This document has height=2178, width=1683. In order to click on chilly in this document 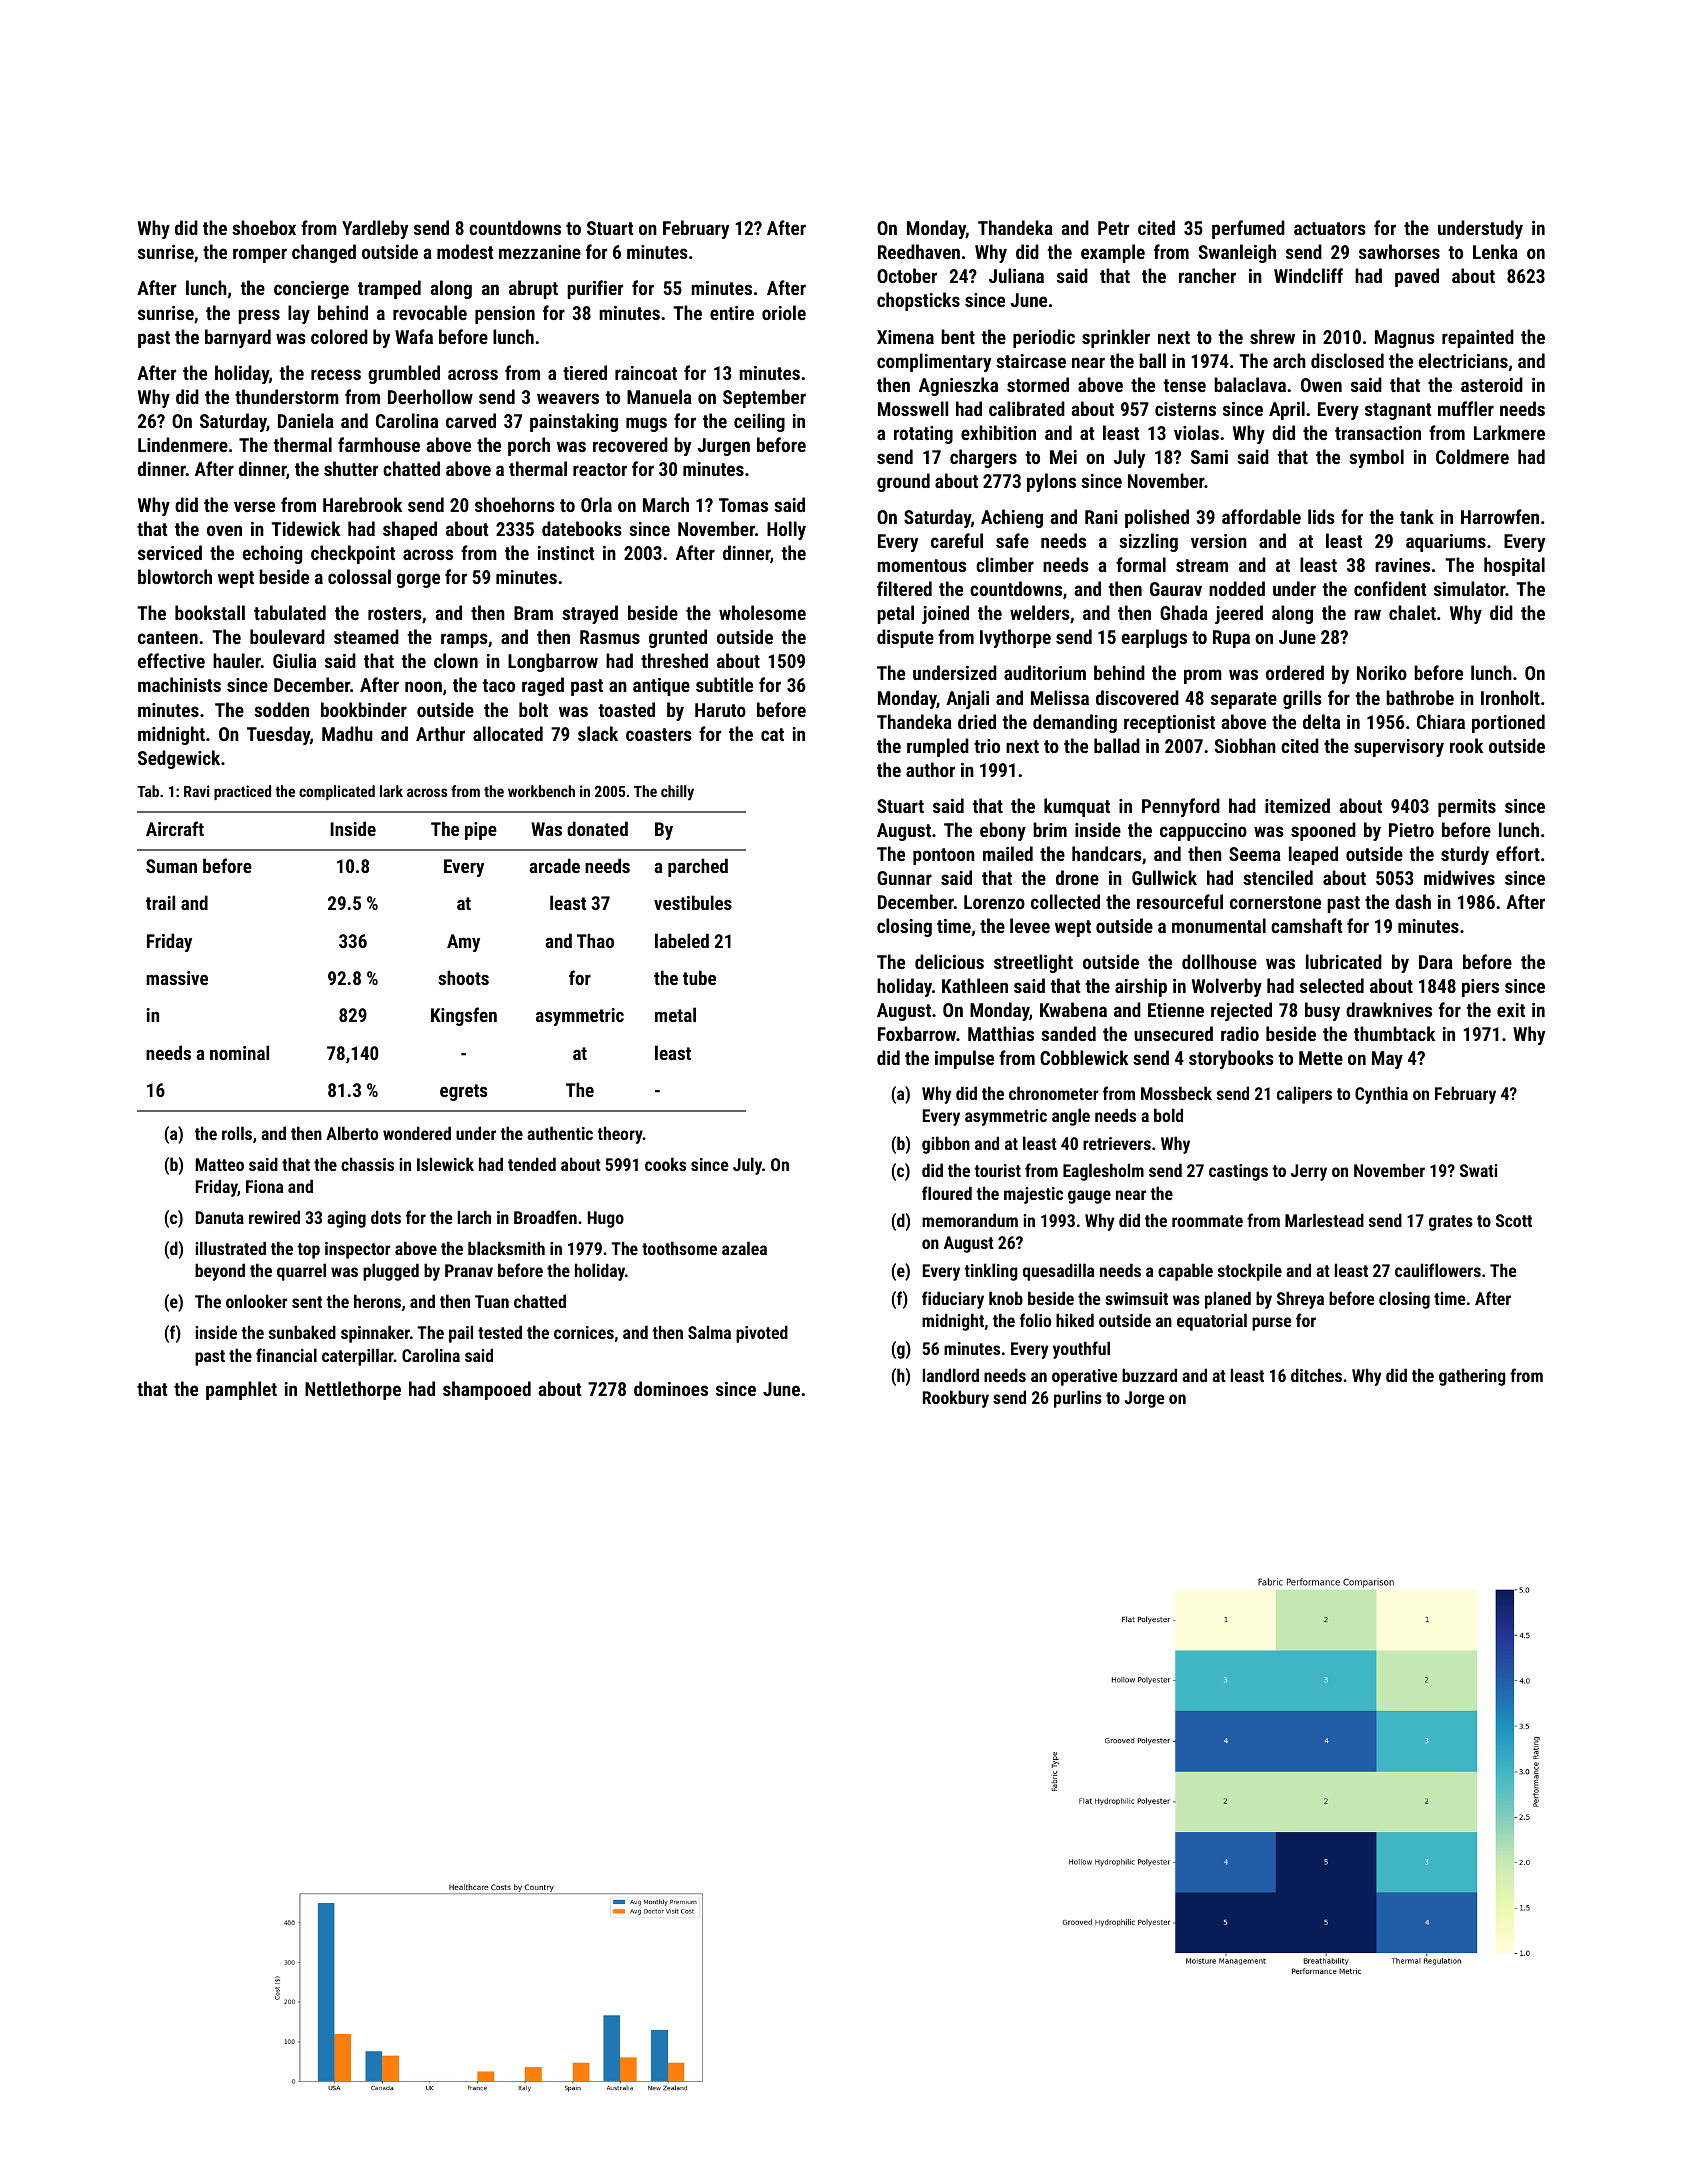, I will do `click(677, 793)`.
